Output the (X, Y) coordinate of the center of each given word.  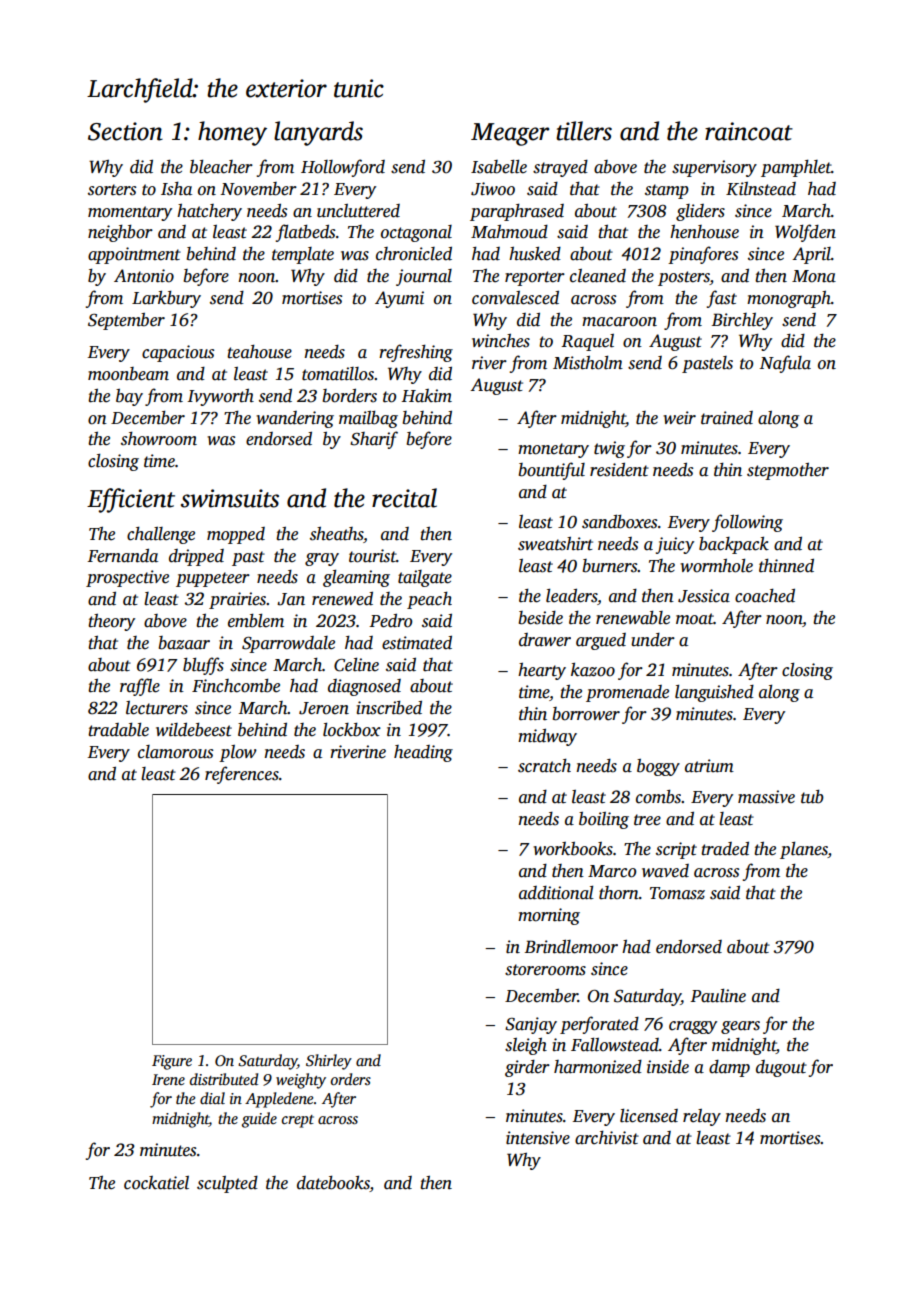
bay (129, 397)
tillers (584, 131)
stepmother (788, 471)
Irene (168, 1079)
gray (322, 559)
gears (740, 1027)
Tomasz (677, 893)
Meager (510, 134)
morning (549, 916)
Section (125, 131)
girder (527, 1068)
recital (404, 498)
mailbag (368, 419)
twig (609, 449)
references (242, 775)
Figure (172, 1062)
